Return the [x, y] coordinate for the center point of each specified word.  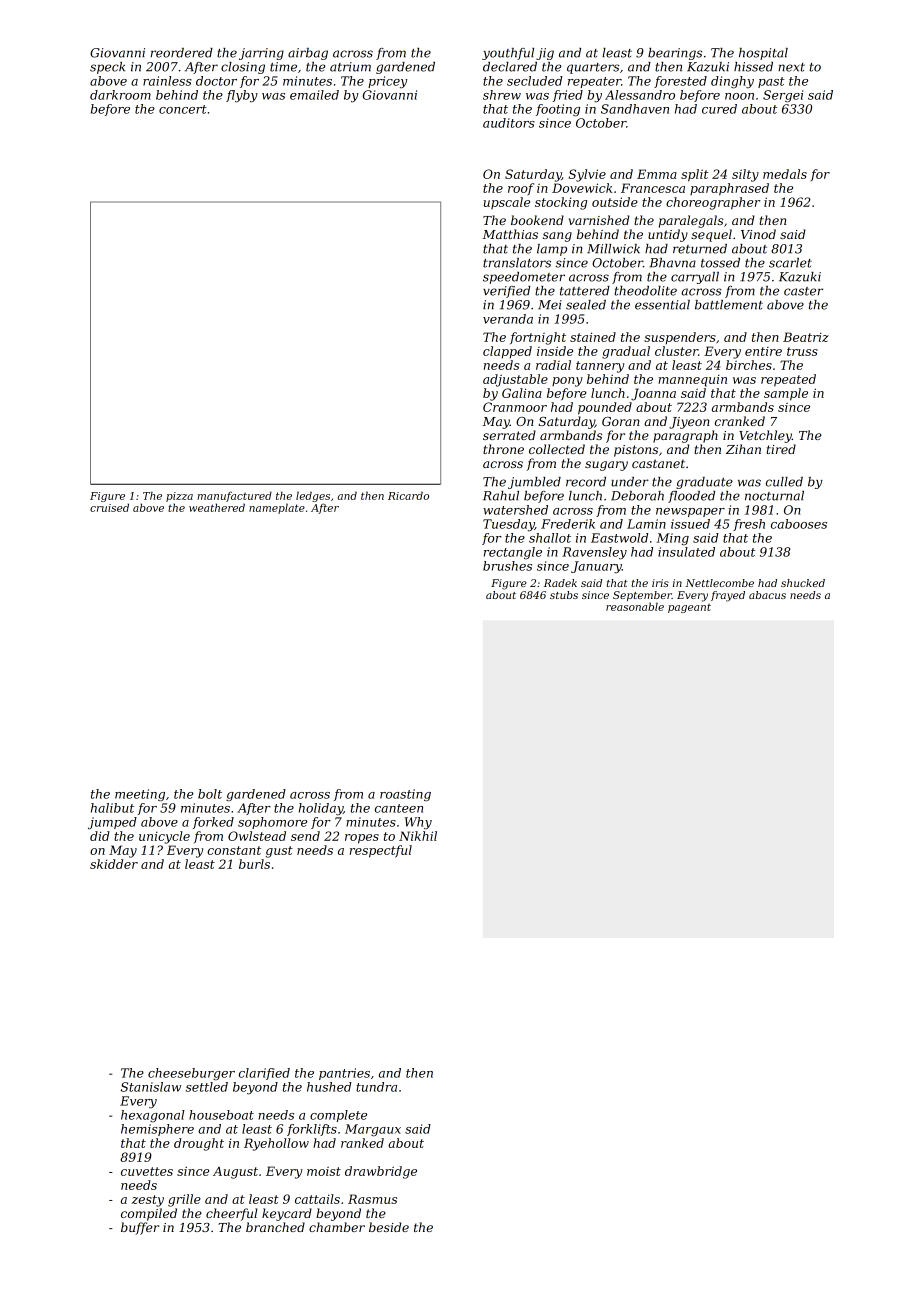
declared [510, 67]
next [791, 67]
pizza [179, 497]
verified [506, 292]
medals [785, 174]
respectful [381, 851]
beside [389, 1227]
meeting [140, 795]
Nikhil [418, 836]
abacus [767, 595]
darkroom [120, 95]
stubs [564, 595]
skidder [114, 864]
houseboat [221, 1115]
